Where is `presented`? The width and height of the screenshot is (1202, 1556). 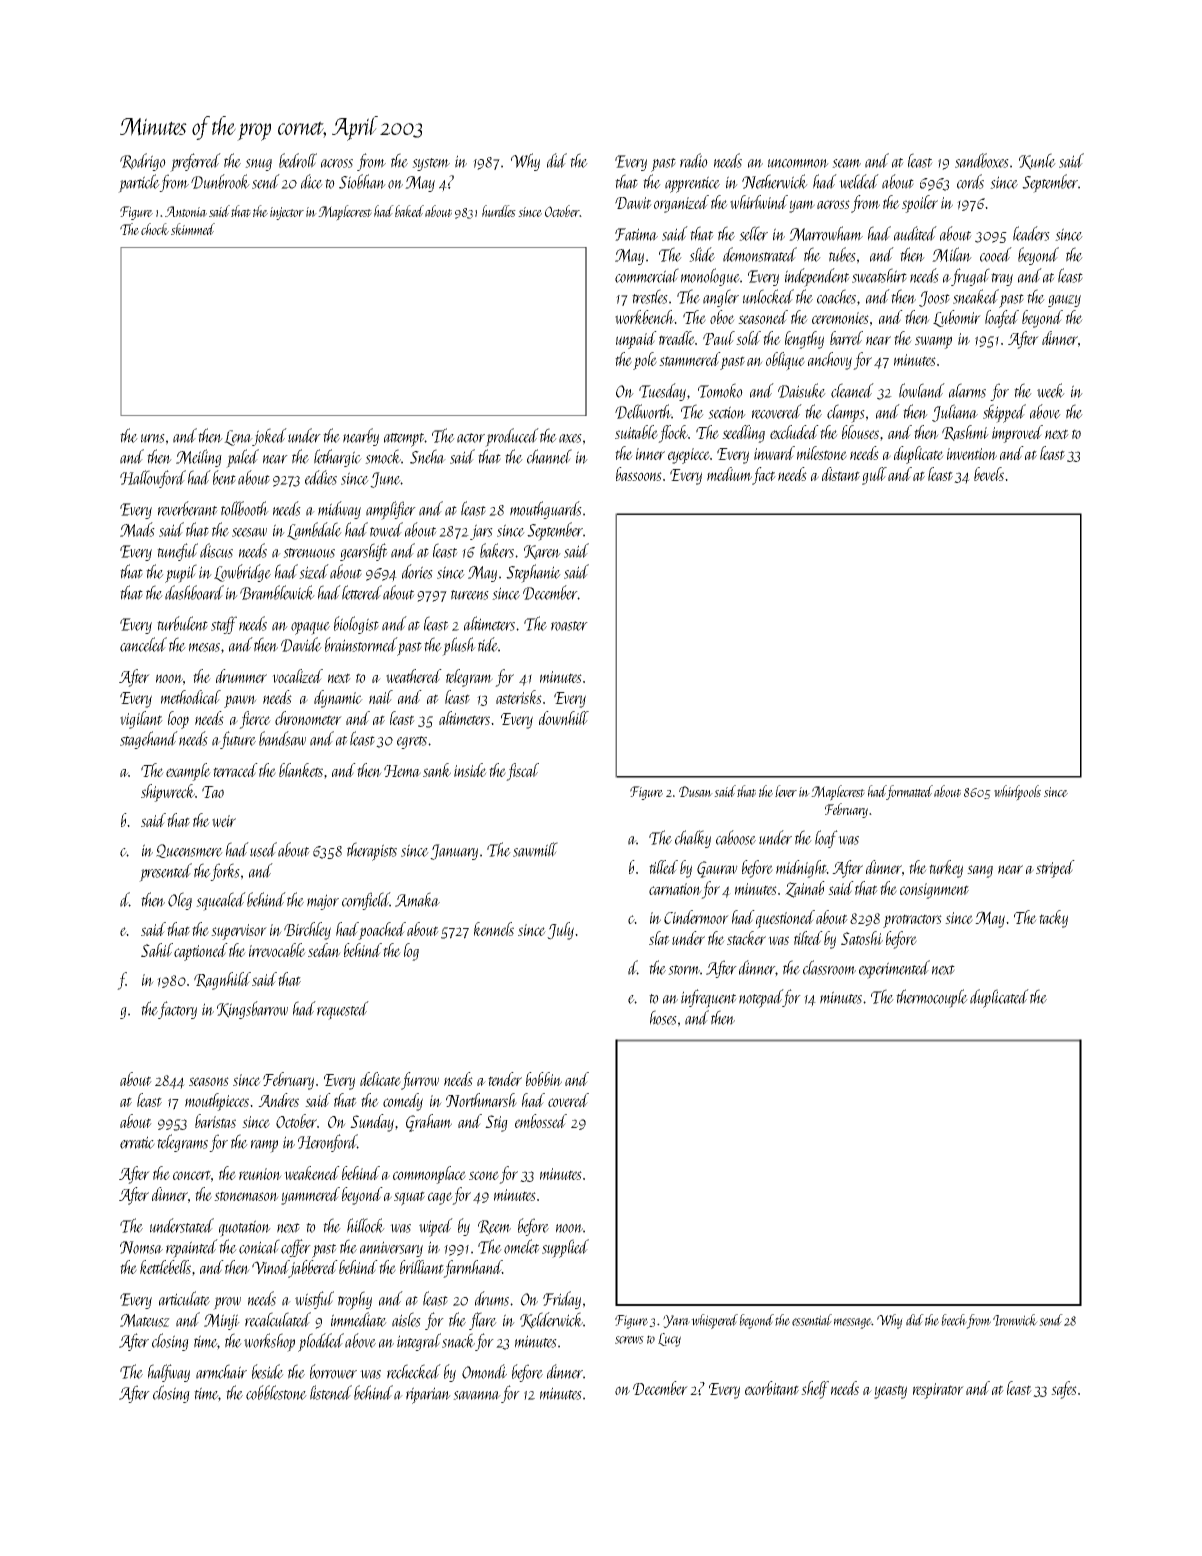
presented is located at coordinates (165, 872).
